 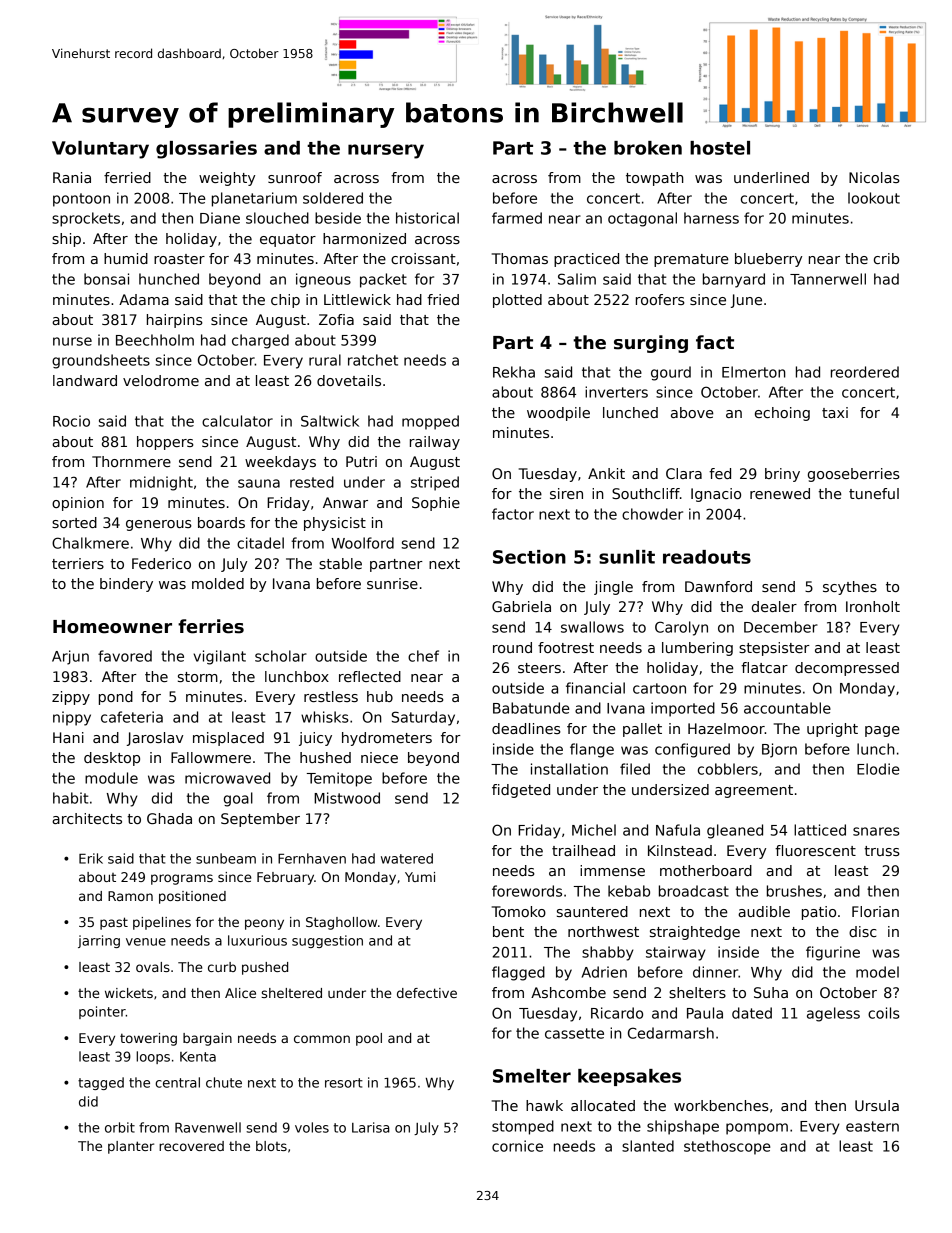 I want to click on Bjorn, so click(x=779, y=750).
